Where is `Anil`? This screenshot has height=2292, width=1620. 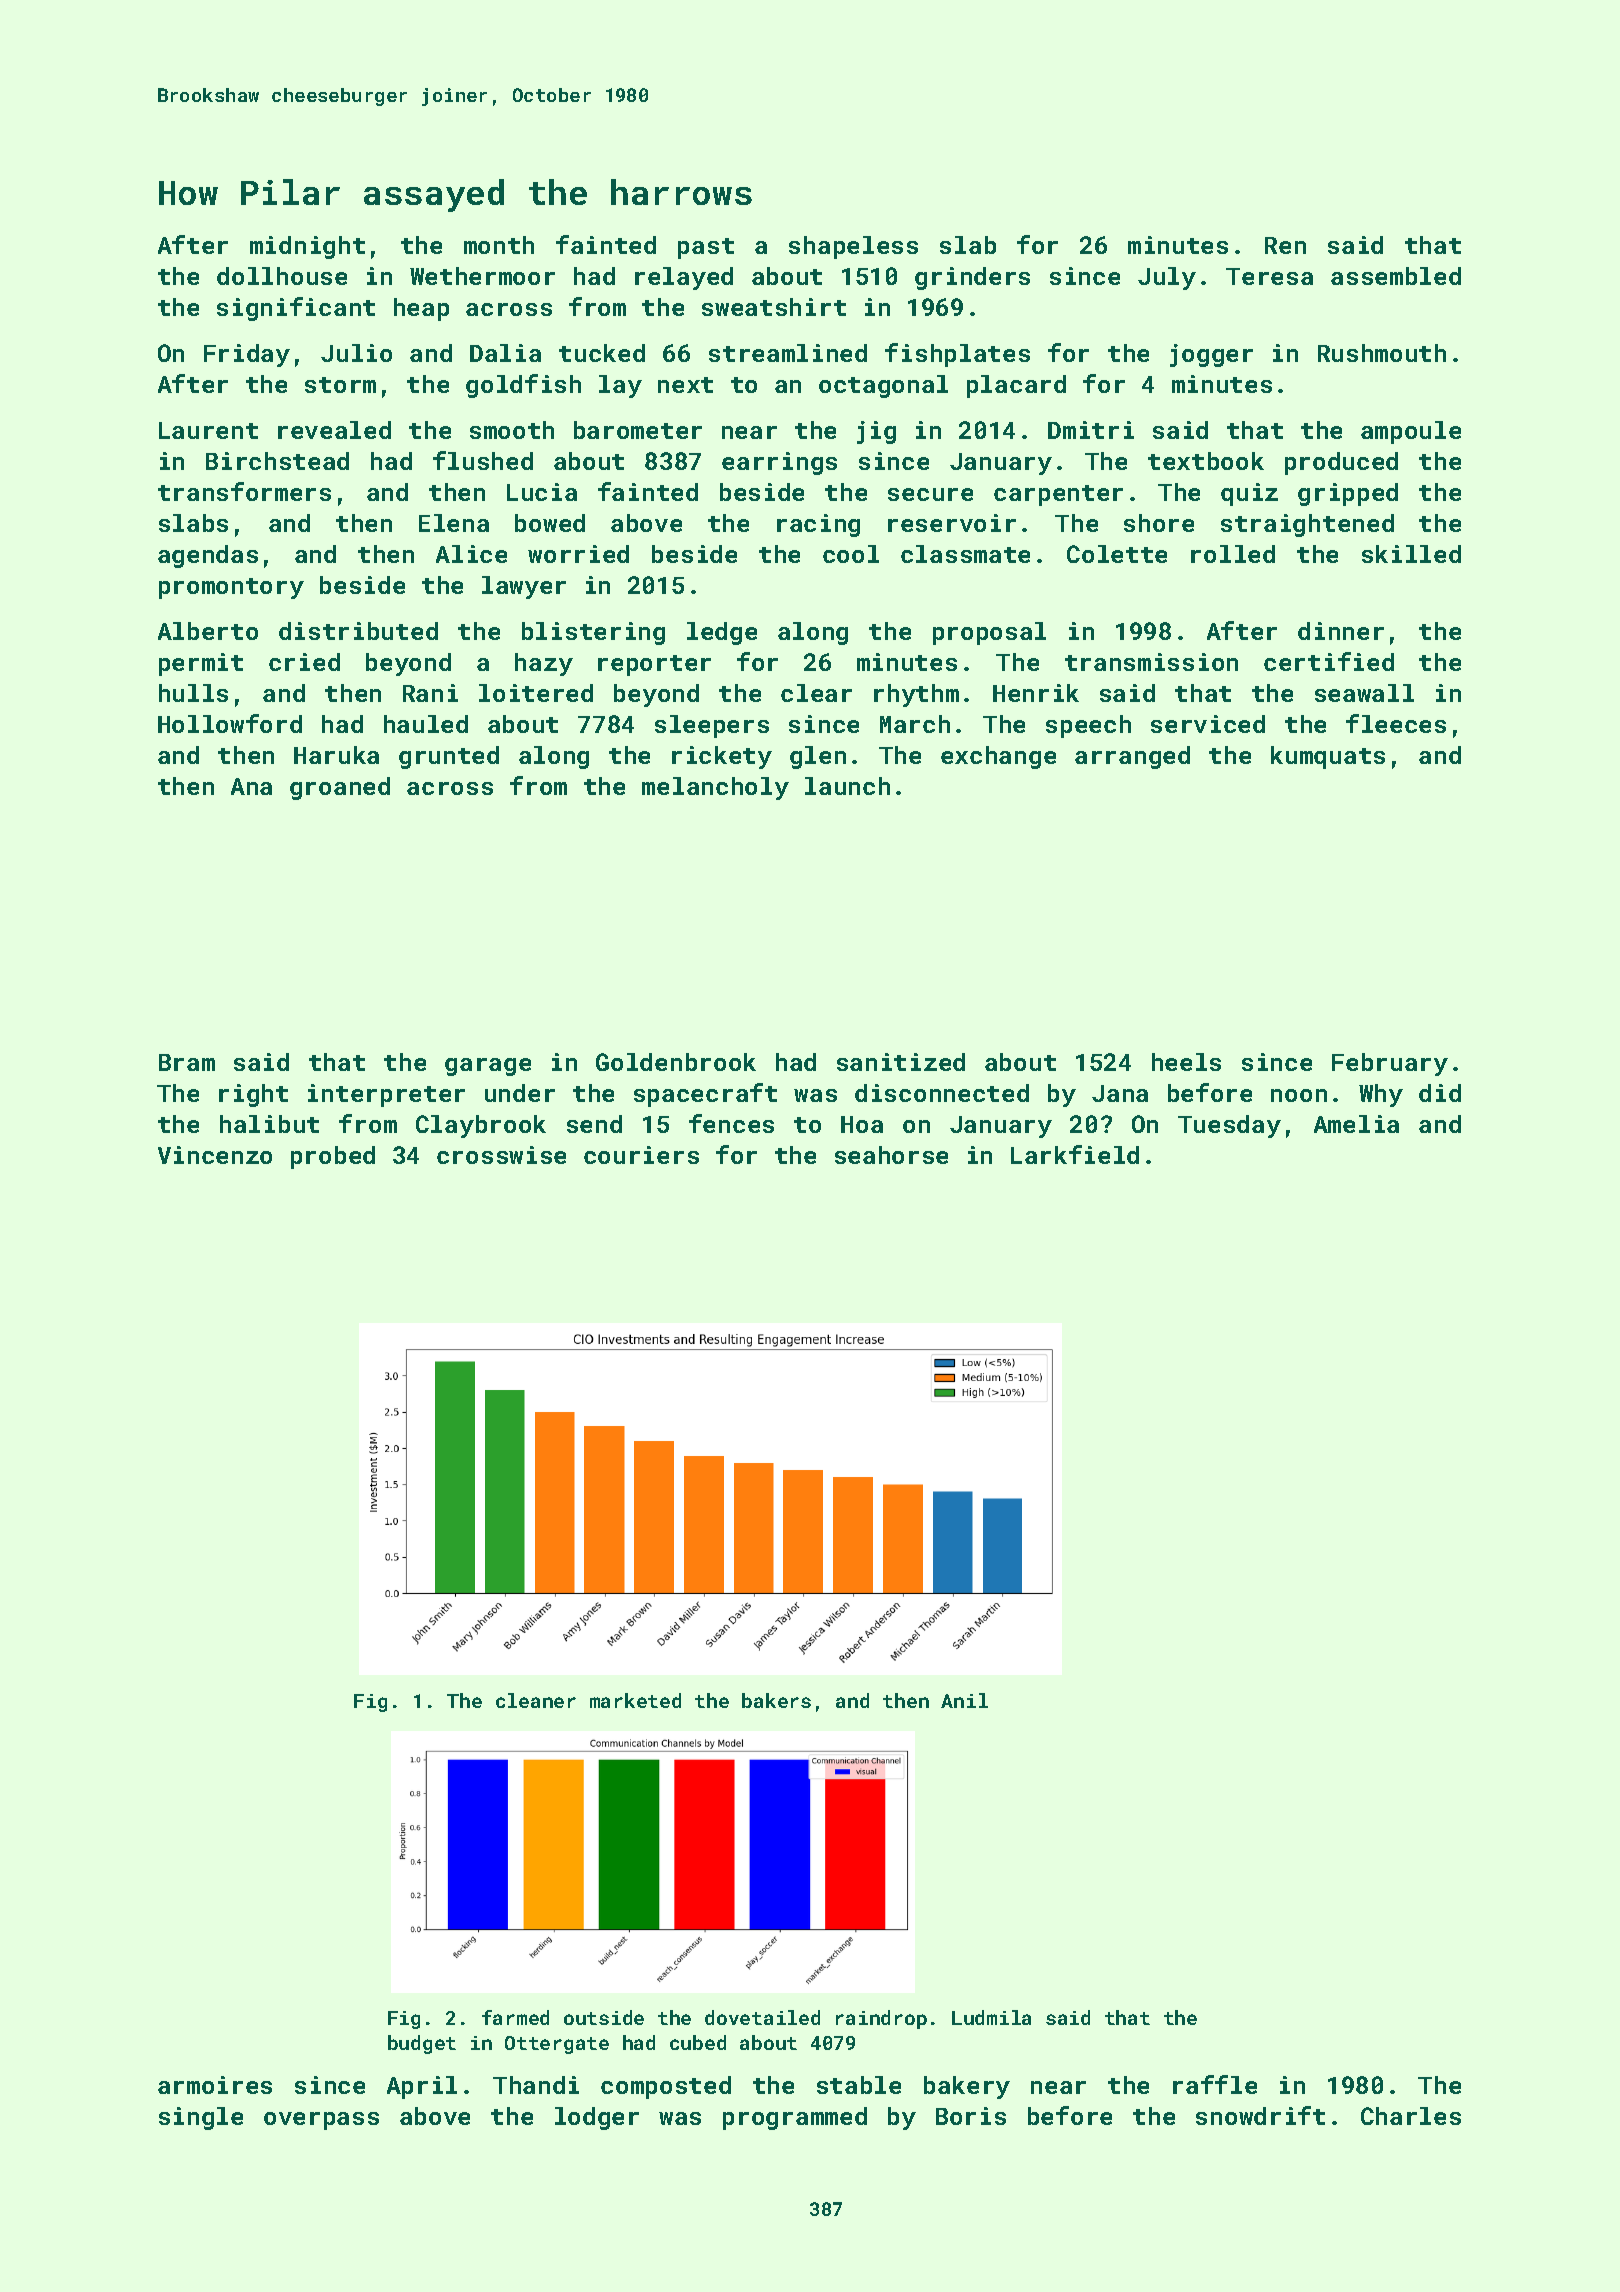
Anil is located at coordinates (964, 1700).
